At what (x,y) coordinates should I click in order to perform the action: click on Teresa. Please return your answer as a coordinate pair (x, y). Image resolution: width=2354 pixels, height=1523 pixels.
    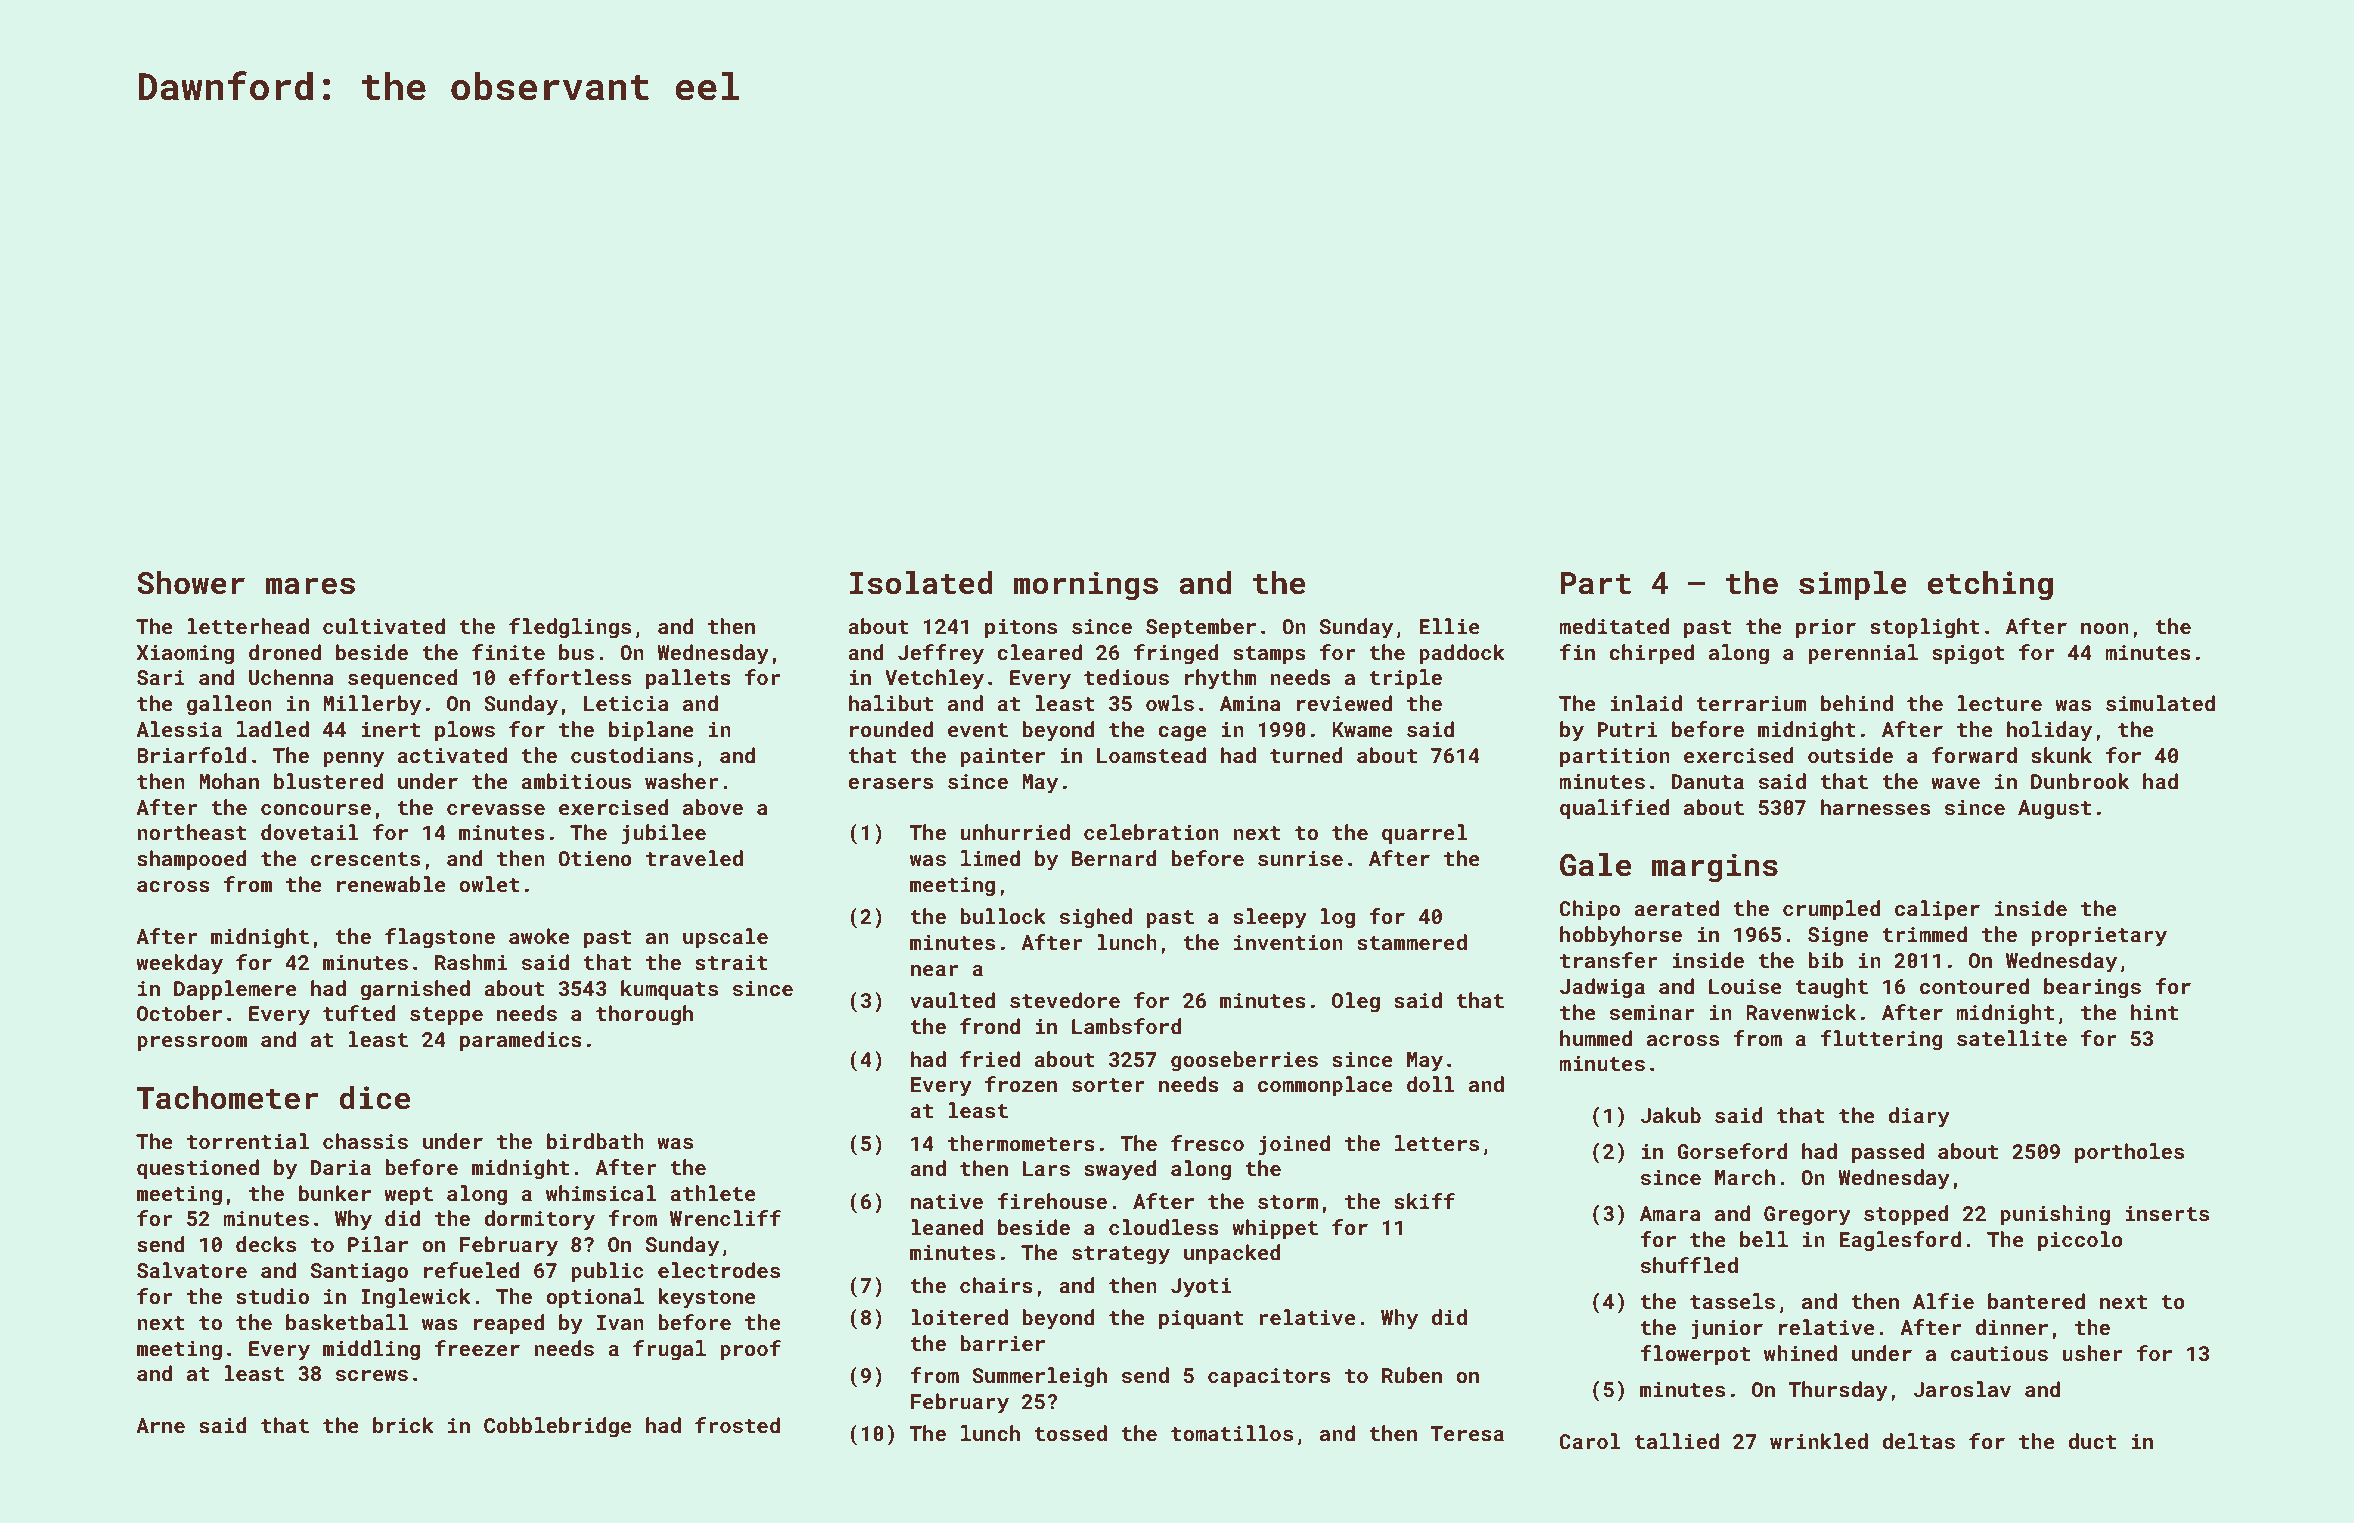
    Looking at the image, I should click on (1467, 1433).
